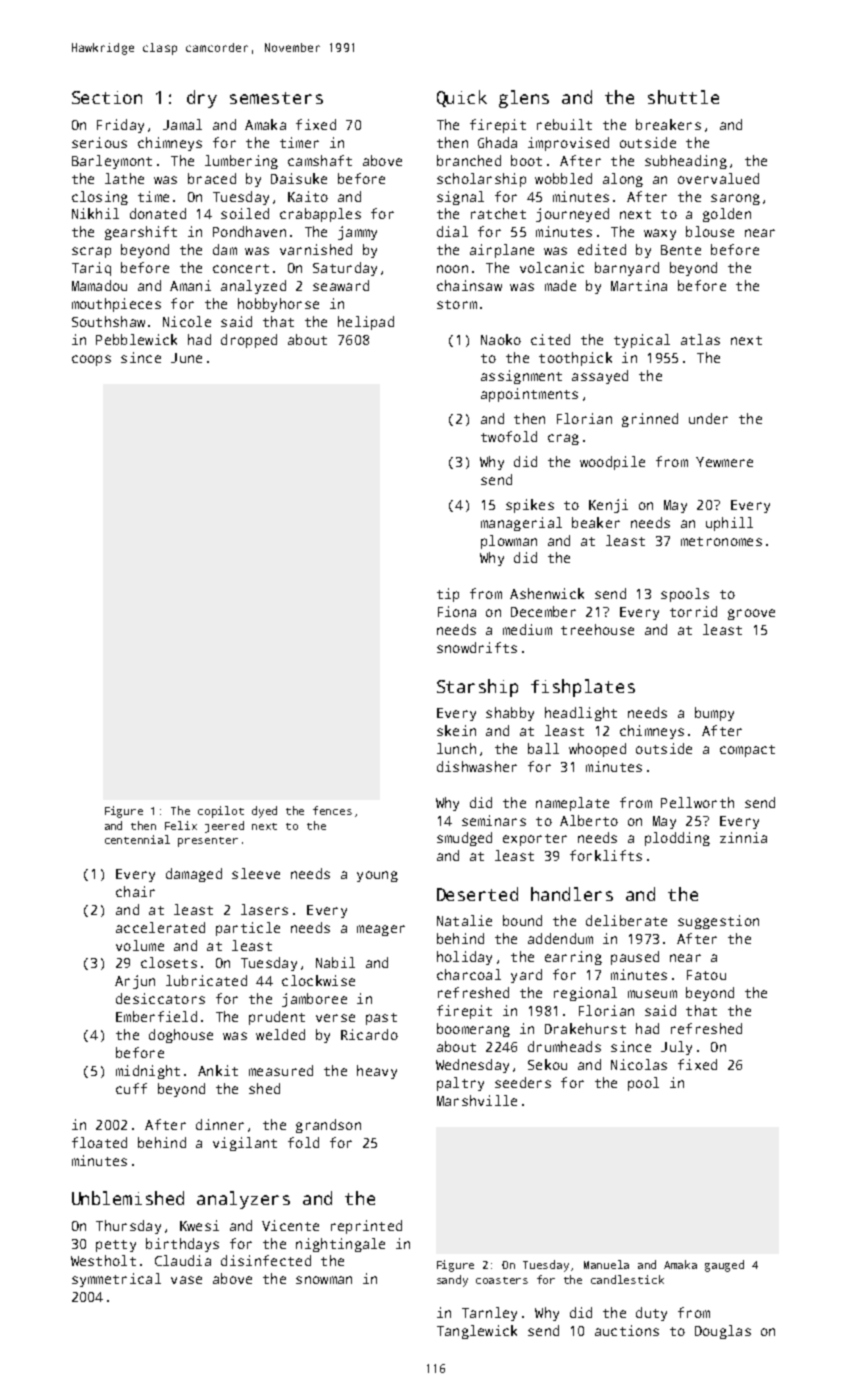 This screenshot has height=1400, width=849. Describe the element at coordinates (264, 812) in the screenshot. I see `dyed` at that location.
